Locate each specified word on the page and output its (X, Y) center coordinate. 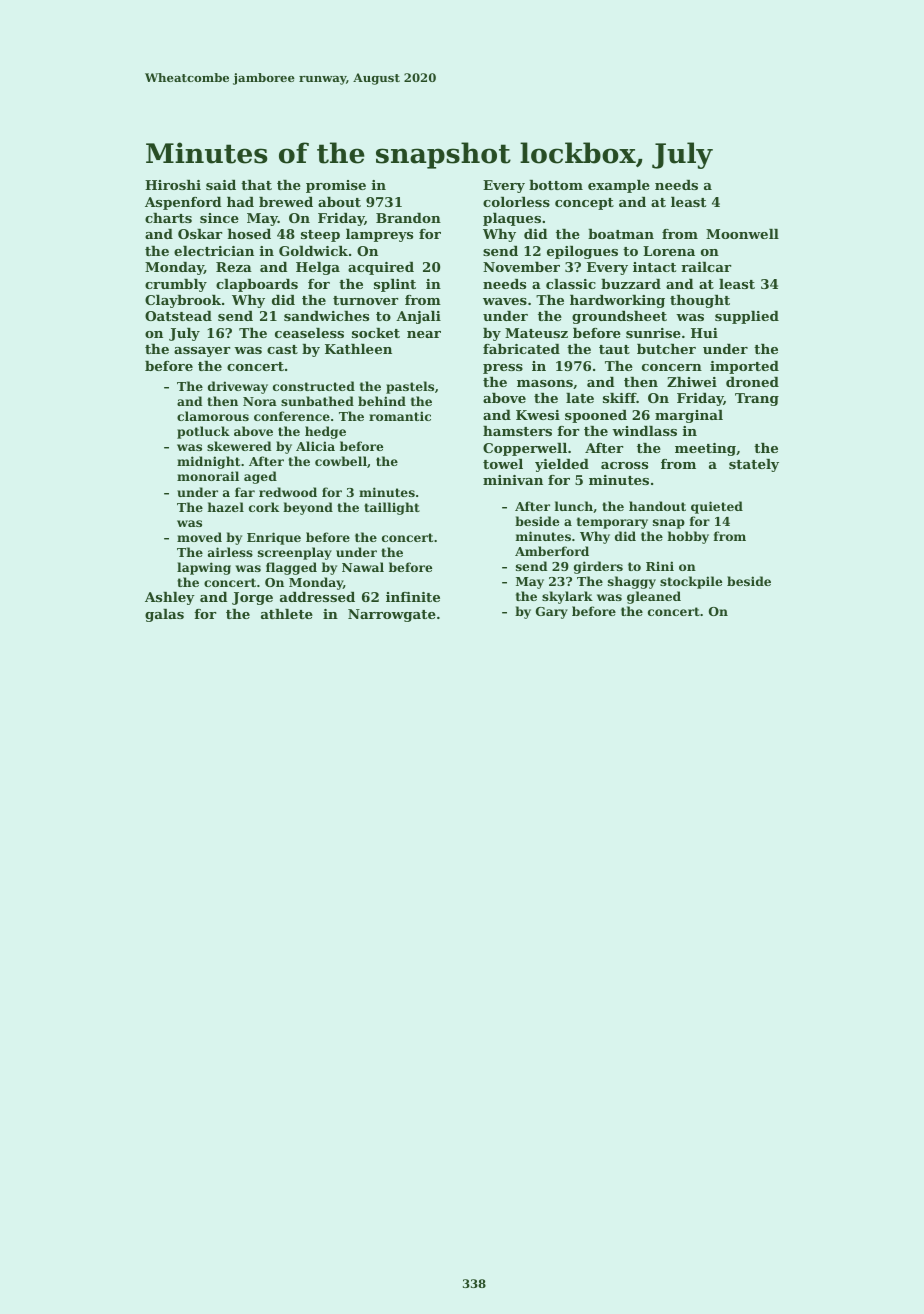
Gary (552, 613)
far (245, 492)
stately (754, 465)
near (424, 334)
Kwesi (538, 415)
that (256, 185)
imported (744, 367)
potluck (203, 432)
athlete (287, 614)
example (619, 186)
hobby (688, 537)
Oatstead (178, 316)
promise (336, 186)
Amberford (552, 551)
